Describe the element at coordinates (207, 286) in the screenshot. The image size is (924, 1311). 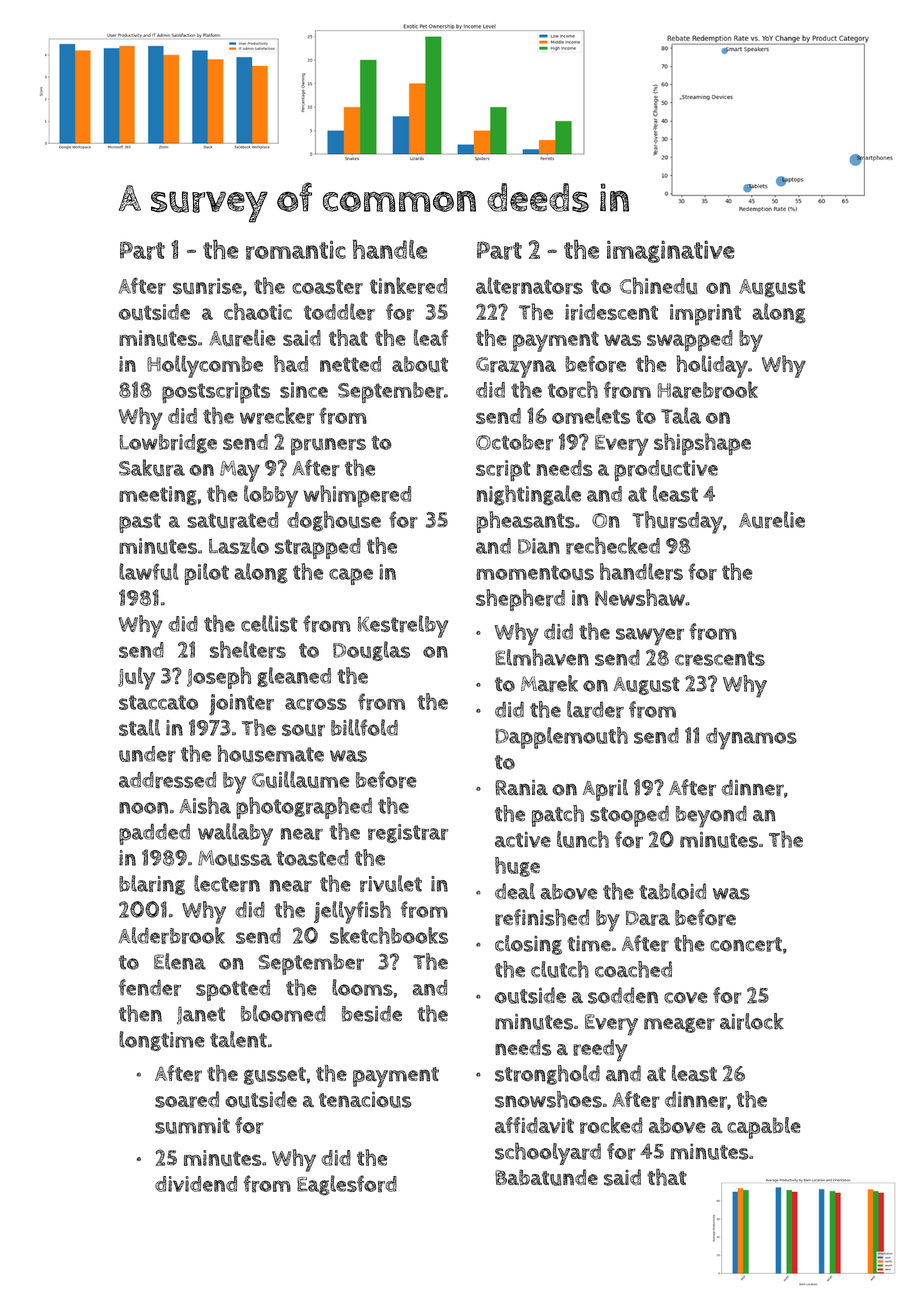
I see `sunrise` at that location.
